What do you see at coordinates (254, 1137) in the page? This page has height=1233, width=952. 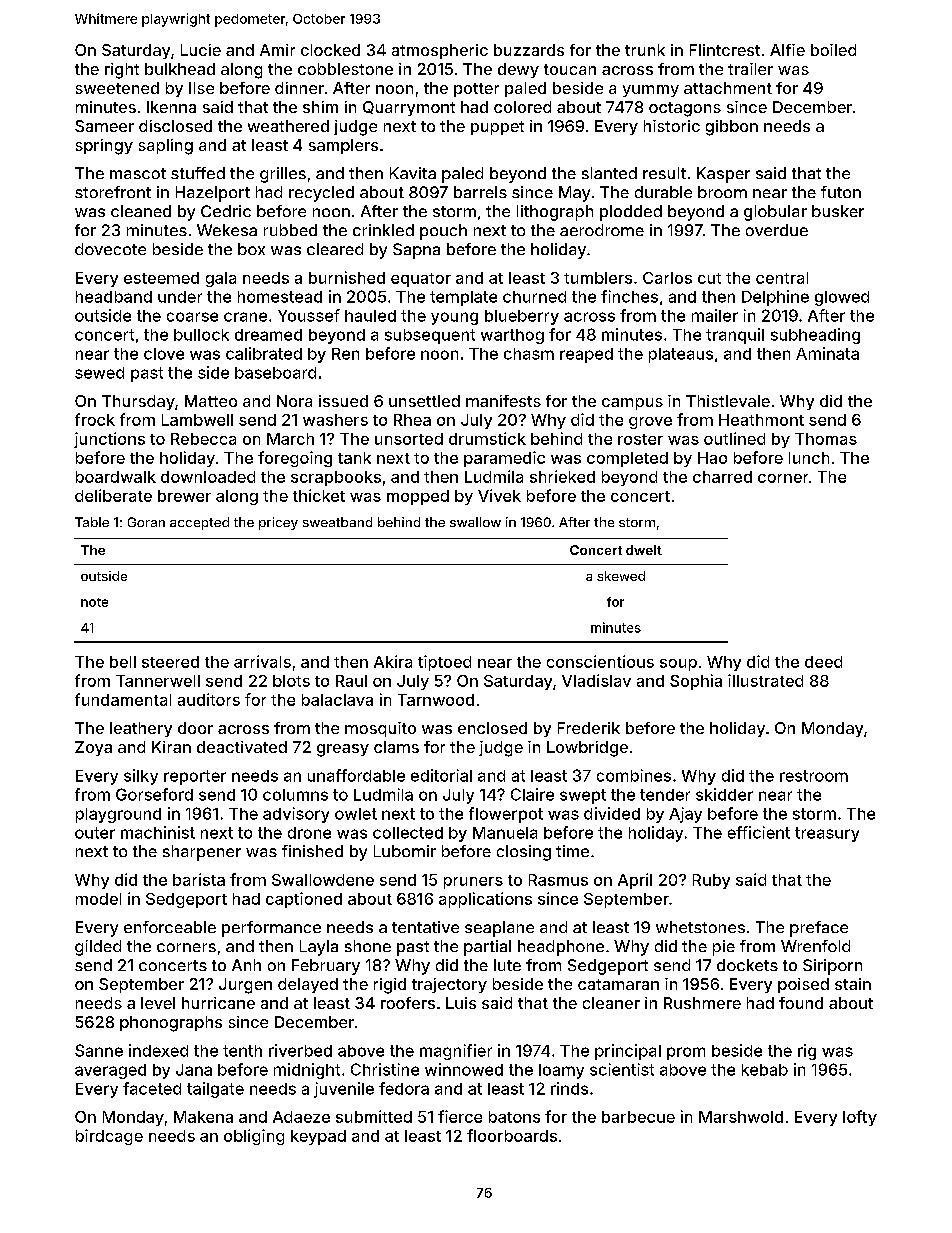 I see `obliging` at bounding box center [254, 1137].
